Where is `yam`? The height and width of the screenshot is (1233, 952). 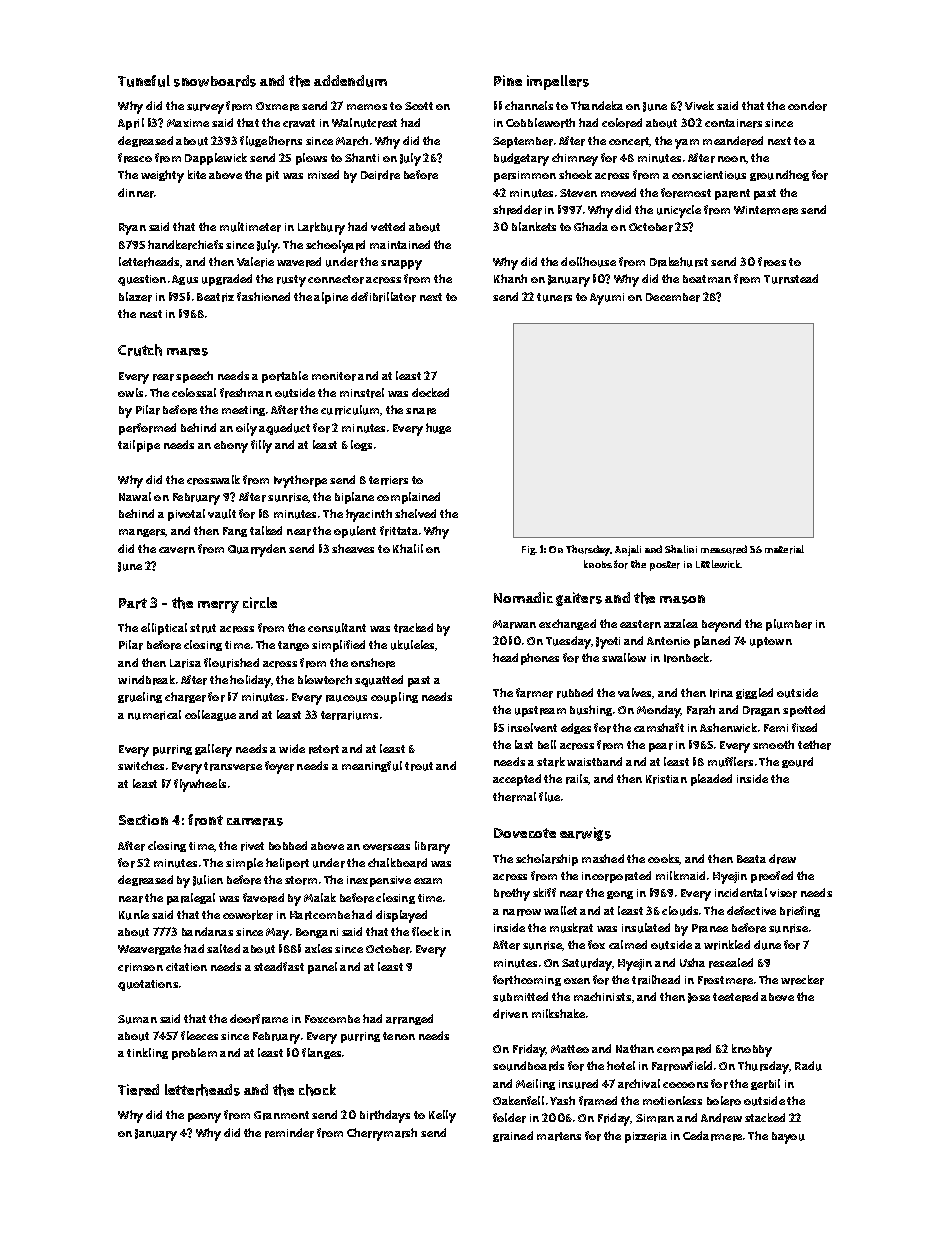 yam is located at coordinates (687, 144).
